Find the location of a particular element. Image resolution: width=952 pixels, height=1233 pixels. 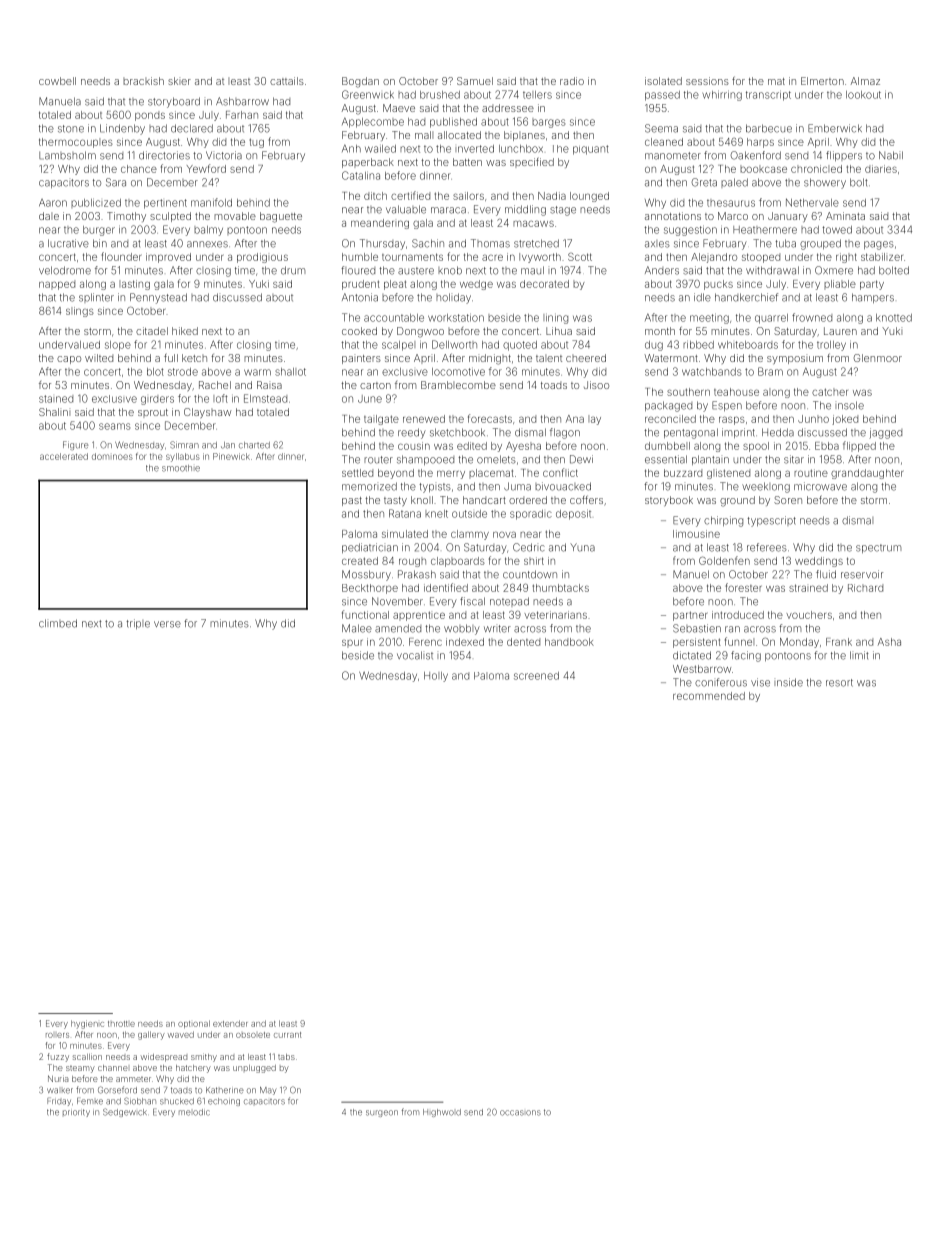

throttle is located at coordinates (121, 1024).
